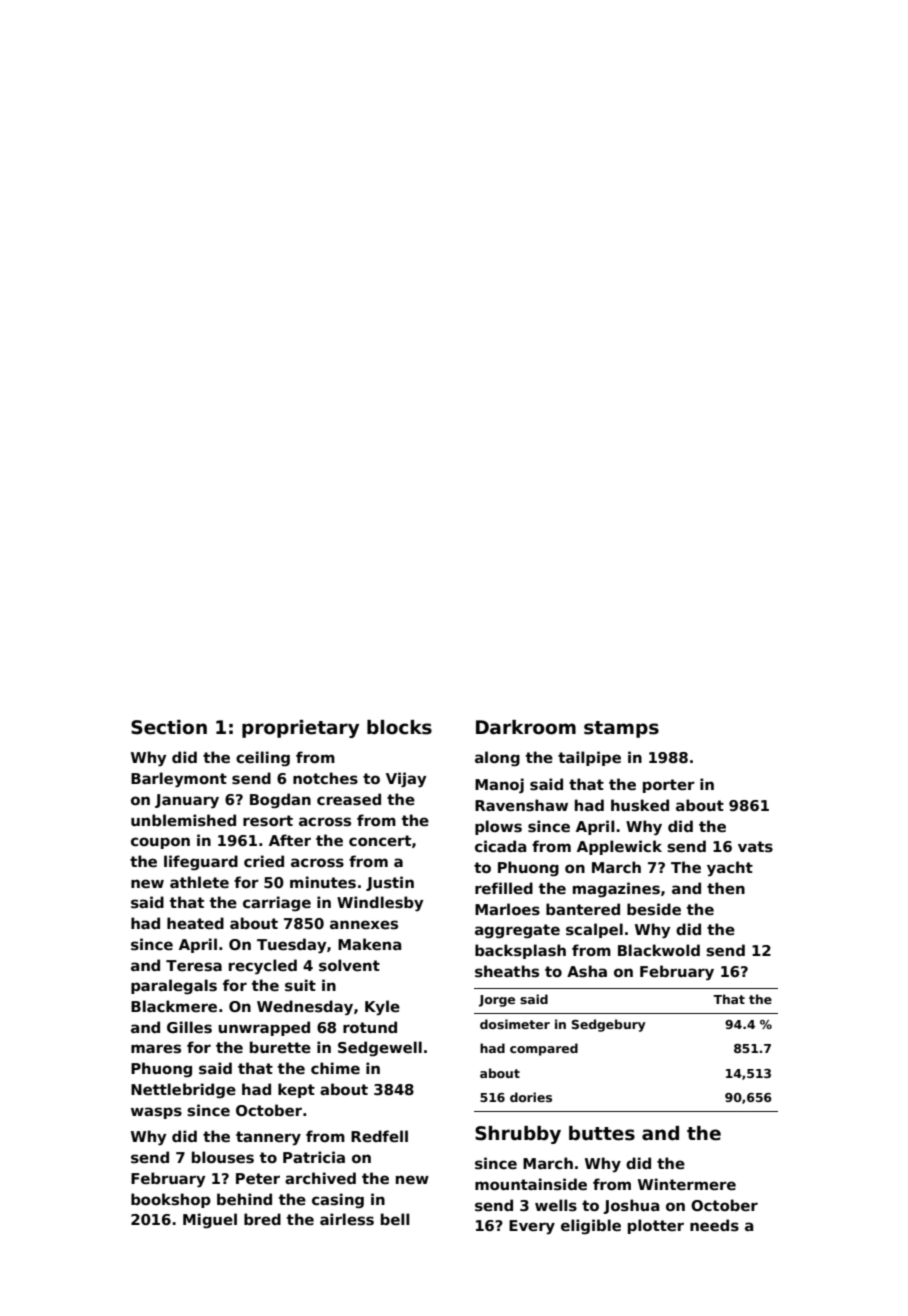 This document has width=908, height=1316. I want to click on bred, so click(262, 1219).
